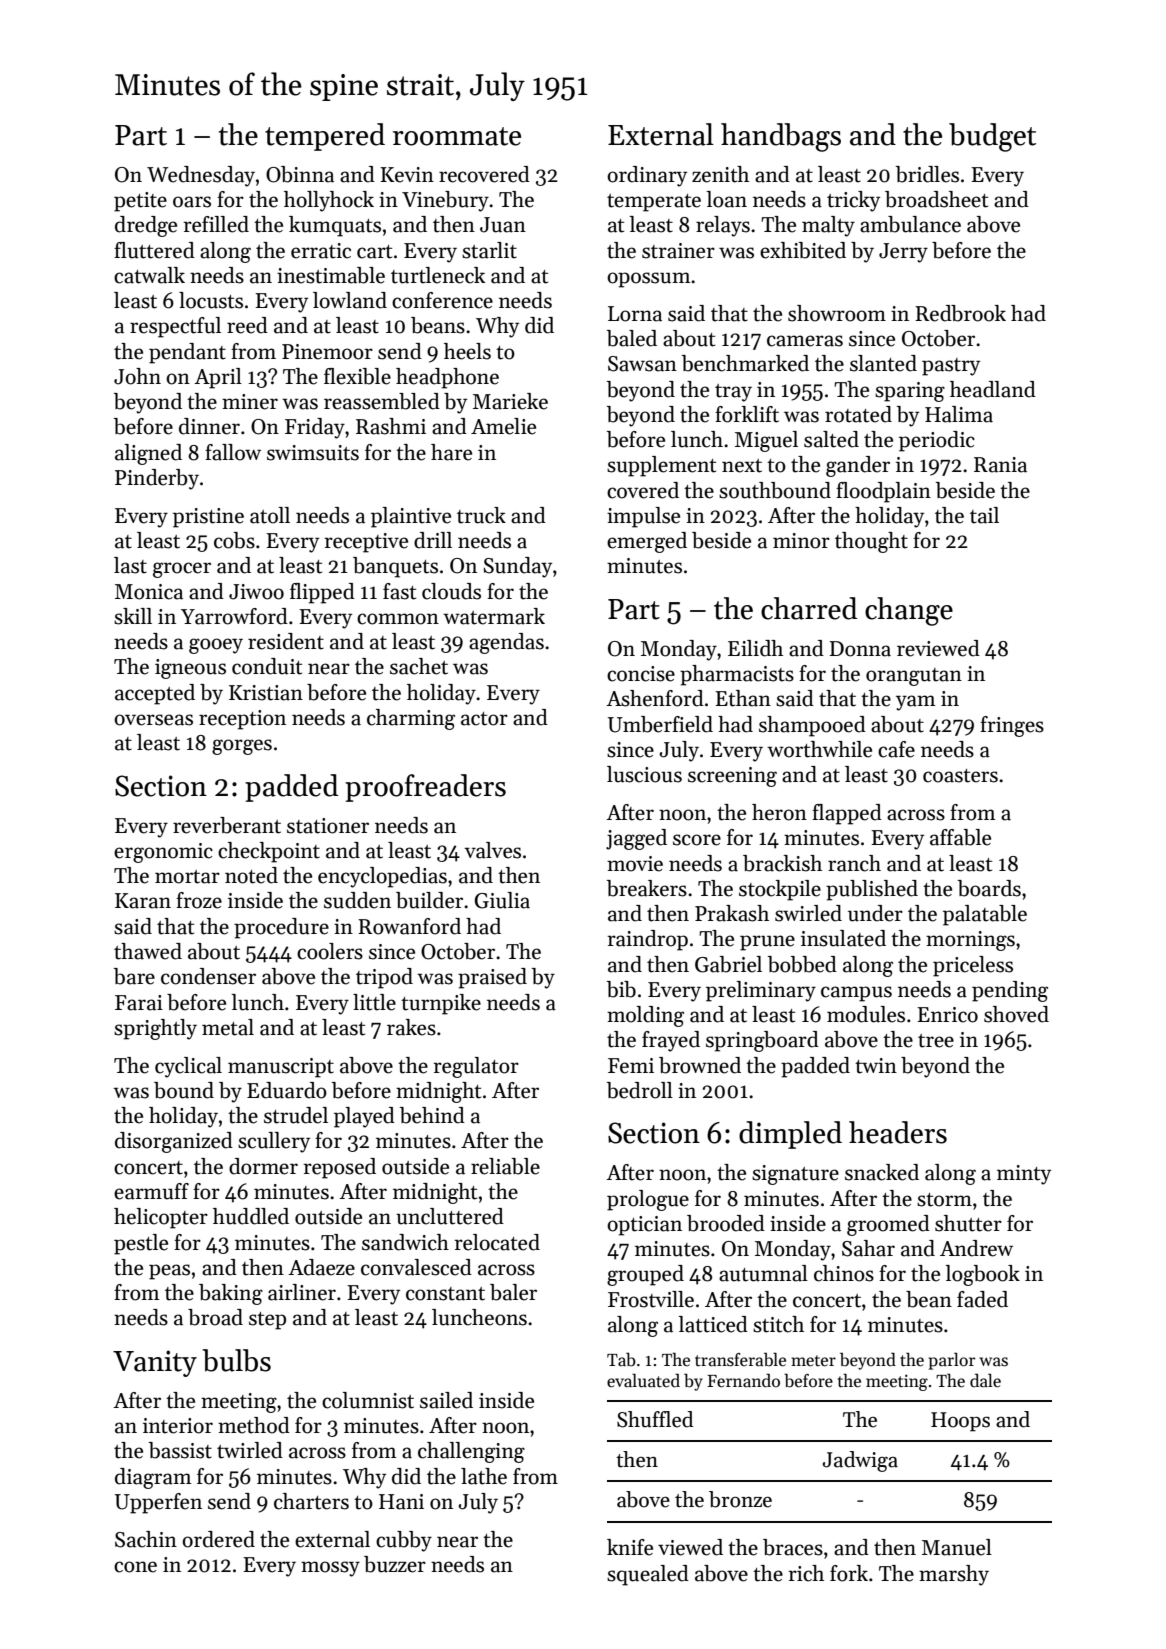 The height and width of the page is (1649, 1166). Describe the element at coordinates (888, 1225) in the page. I see `groomed` at that location.
